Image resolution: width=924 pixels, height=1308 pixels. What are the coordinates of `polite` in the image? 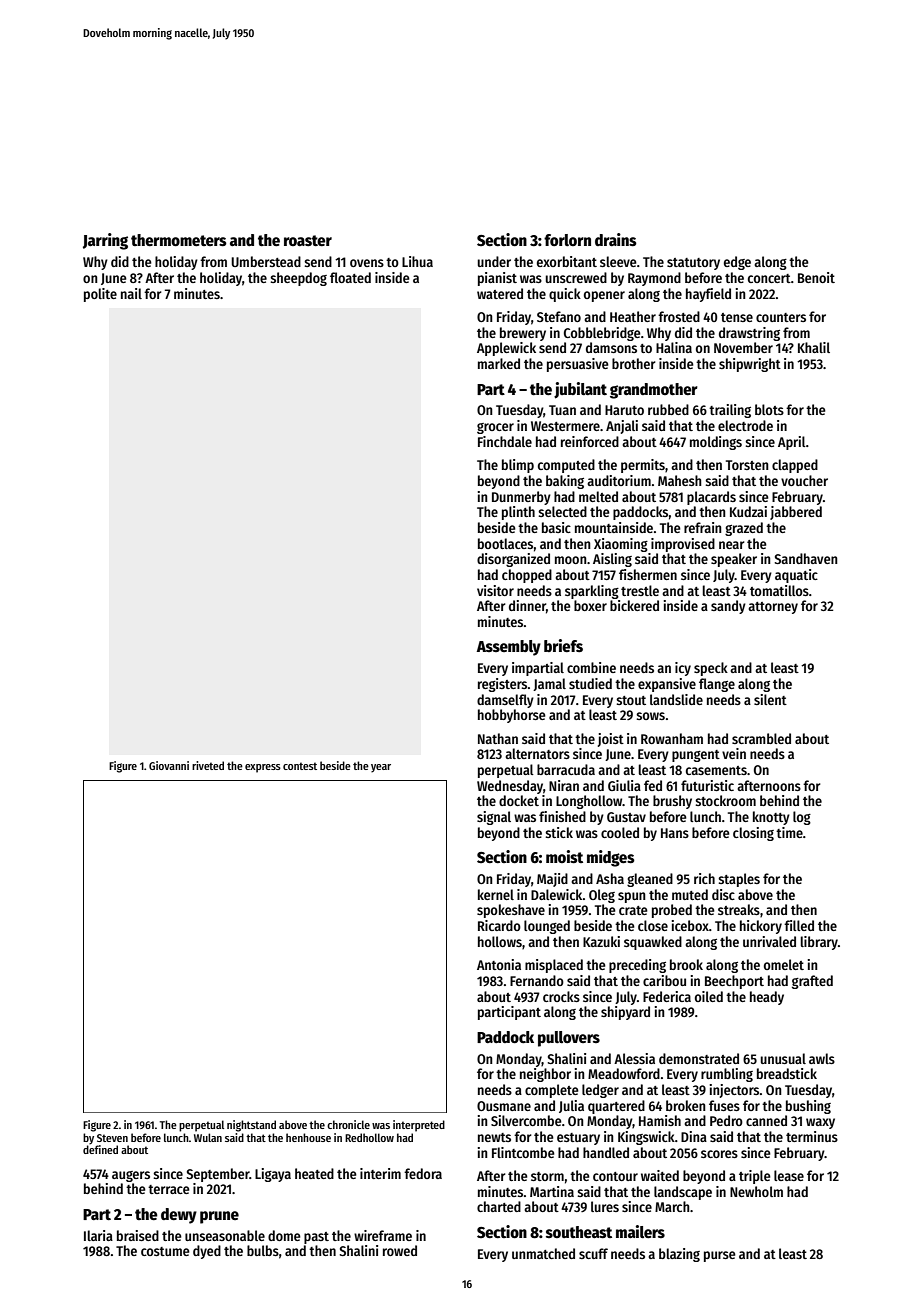 It's located at (100, 295).
